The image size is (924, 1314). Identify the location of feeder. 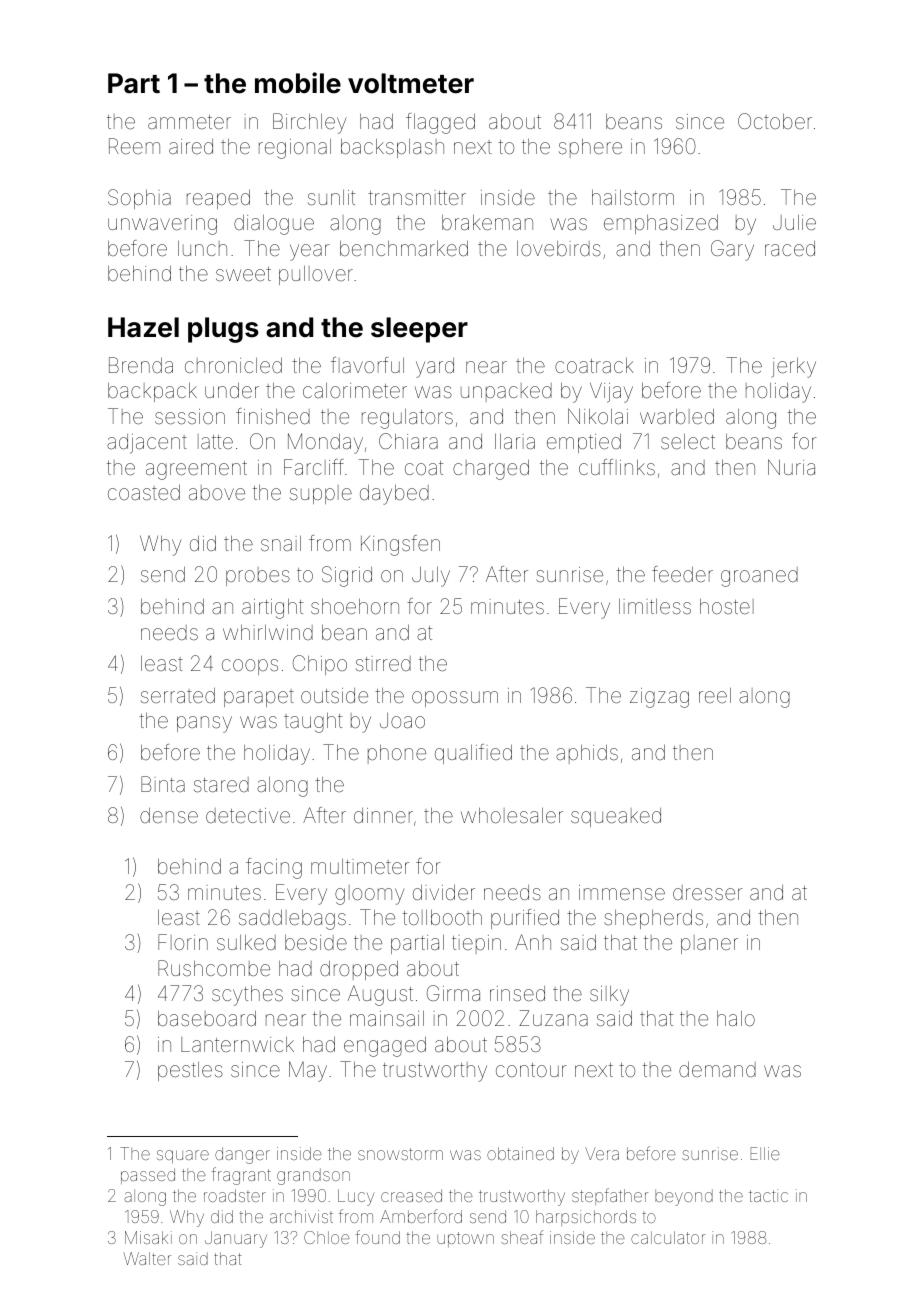
(682, 574).
